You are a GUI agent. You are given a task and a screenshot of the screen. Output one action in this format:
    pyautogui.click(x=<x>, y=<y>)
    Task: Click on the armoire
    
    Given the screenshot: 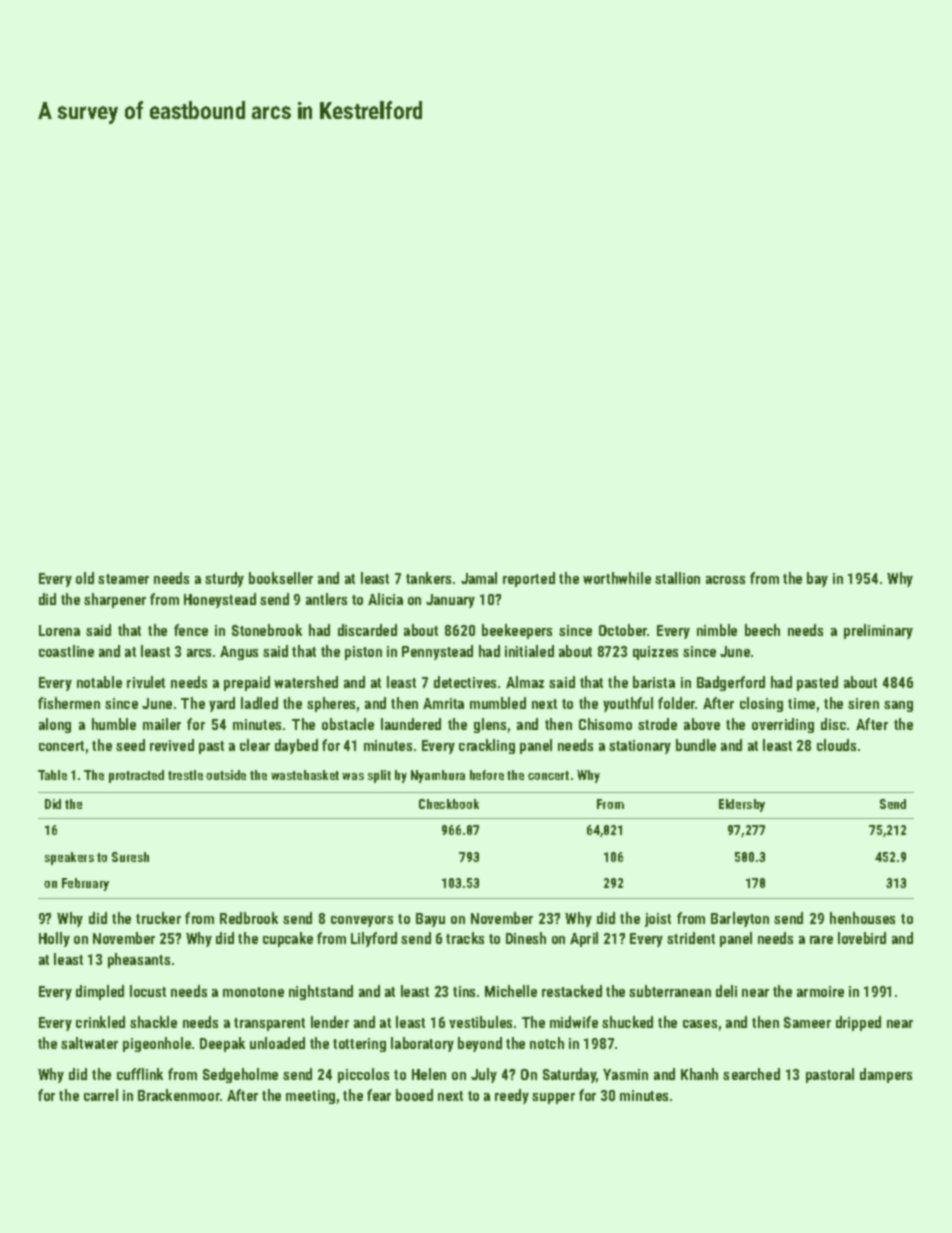 What is the action you would take?
    pyautogui.click(x=820, y=991)
